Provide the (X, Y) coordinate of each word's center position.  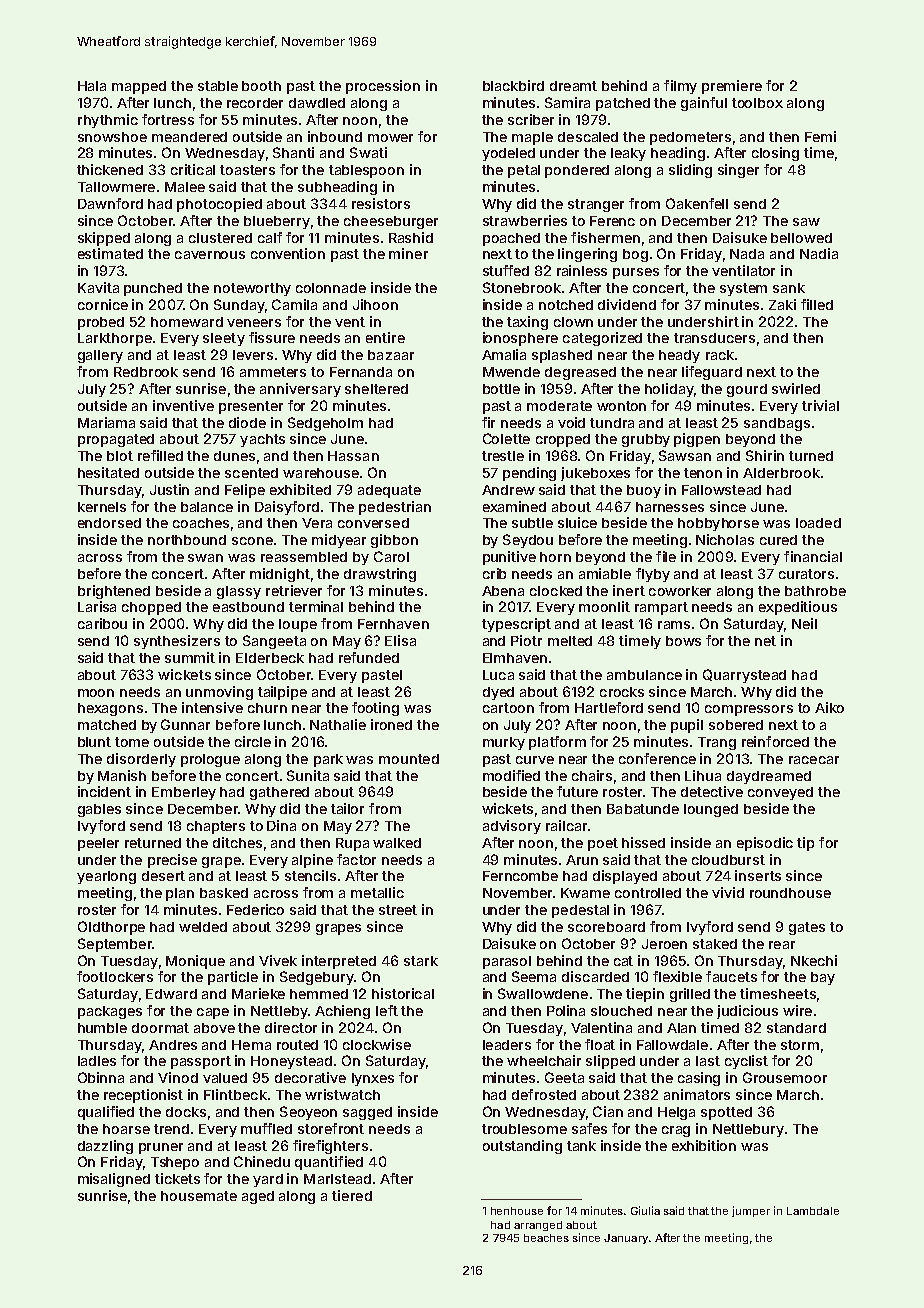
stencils (310, 875)
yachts (262, 440)
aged (258, 1197)
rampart (661, 608)
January (626, 1239)
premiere (732, 87)
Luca (498, 675)
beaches (546, 1238)
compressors (749, 710)
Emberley (184, 793)
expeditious (798, 608)
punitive (509, 558)
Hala (92, 86)
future (577, 791)
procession (383, 87)
